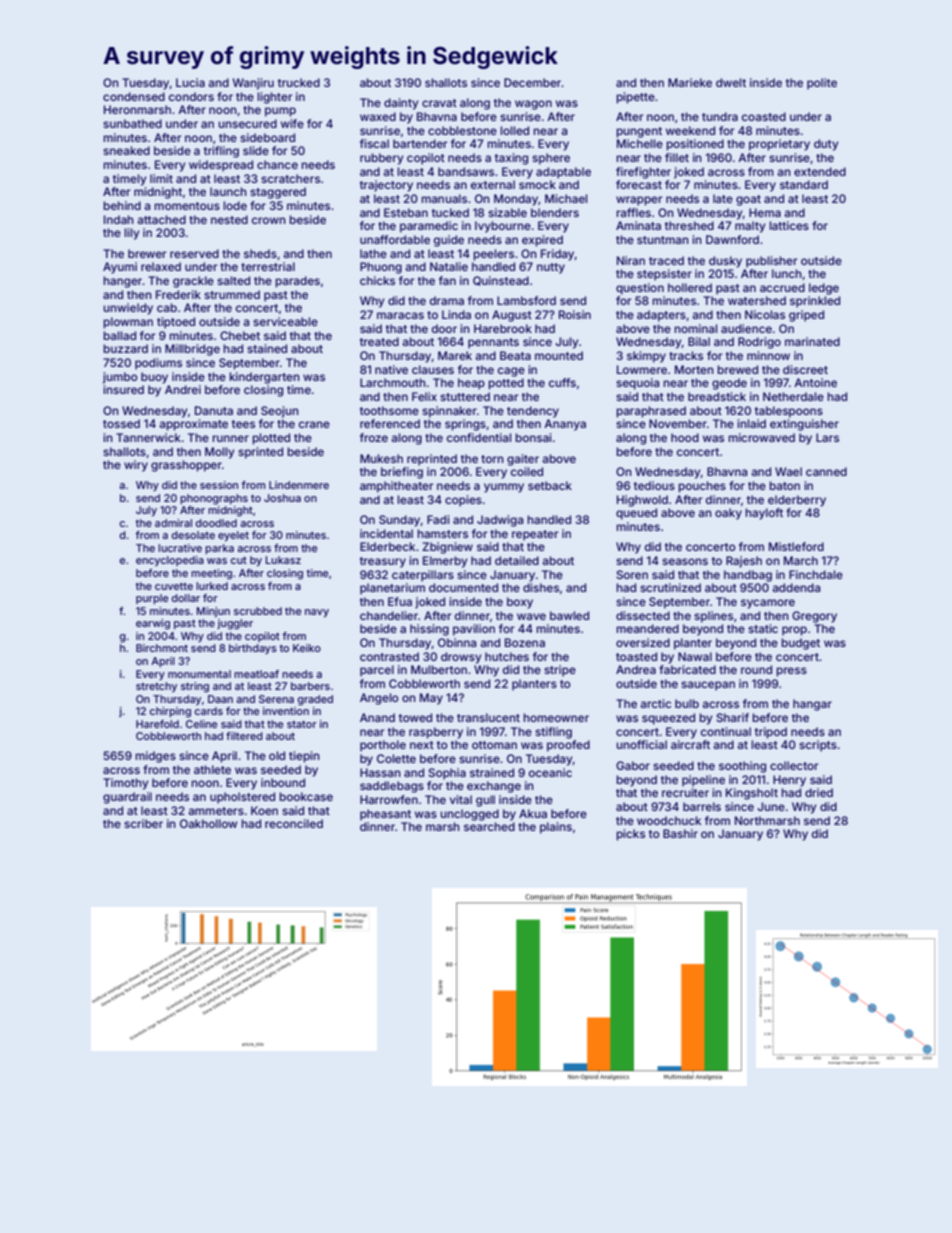 The width and height of the page is (952, 1233). I want to click on canned, so click(826, 471).
